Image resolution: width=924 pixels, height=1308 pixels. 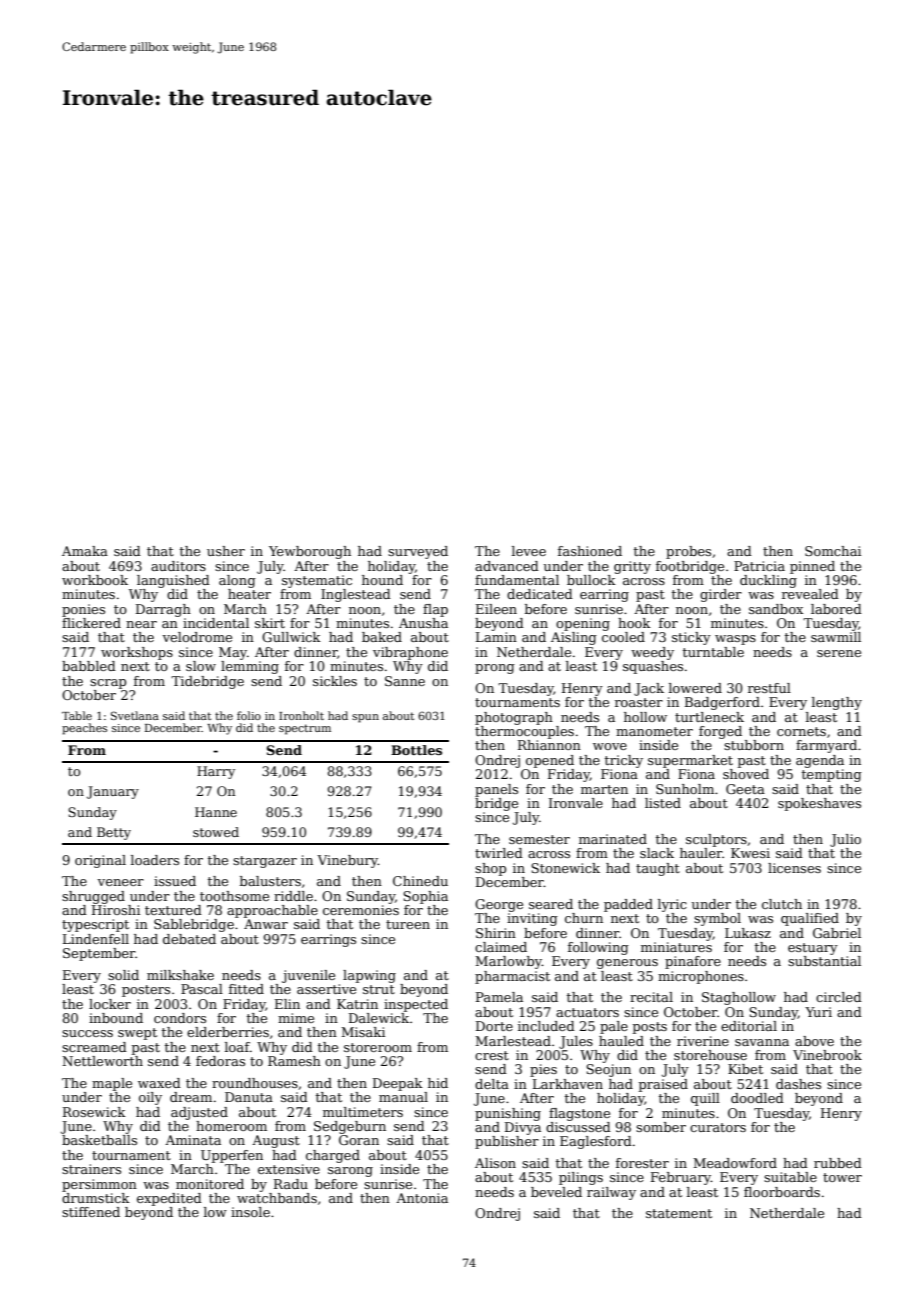 What do you see at coordinates (216, 772) in the screenshot?
I see `Harry` at bounding box center [216, 772].
